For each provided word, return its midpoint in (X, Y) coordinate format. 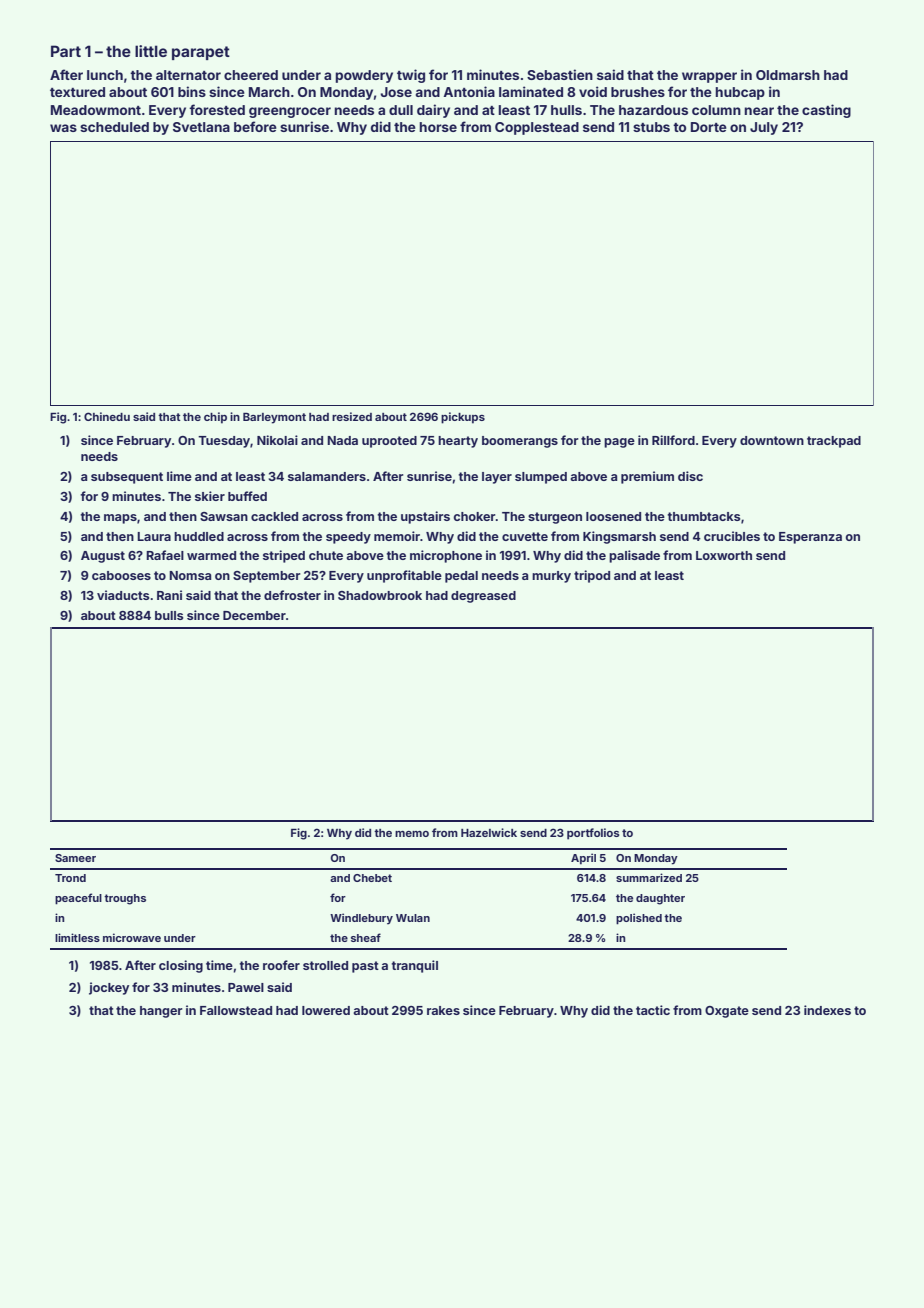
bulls (169, 615)
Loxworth (724, 555)
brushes (638, 92)
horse (438, 127)
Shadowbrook (380, 595)
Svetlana (201, 127)
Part (66, 51)
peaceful (78, 899)
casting (826, 111)
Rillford (673, 440)
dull (401, 110)
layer (497, 478)
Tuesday (224, 442)
